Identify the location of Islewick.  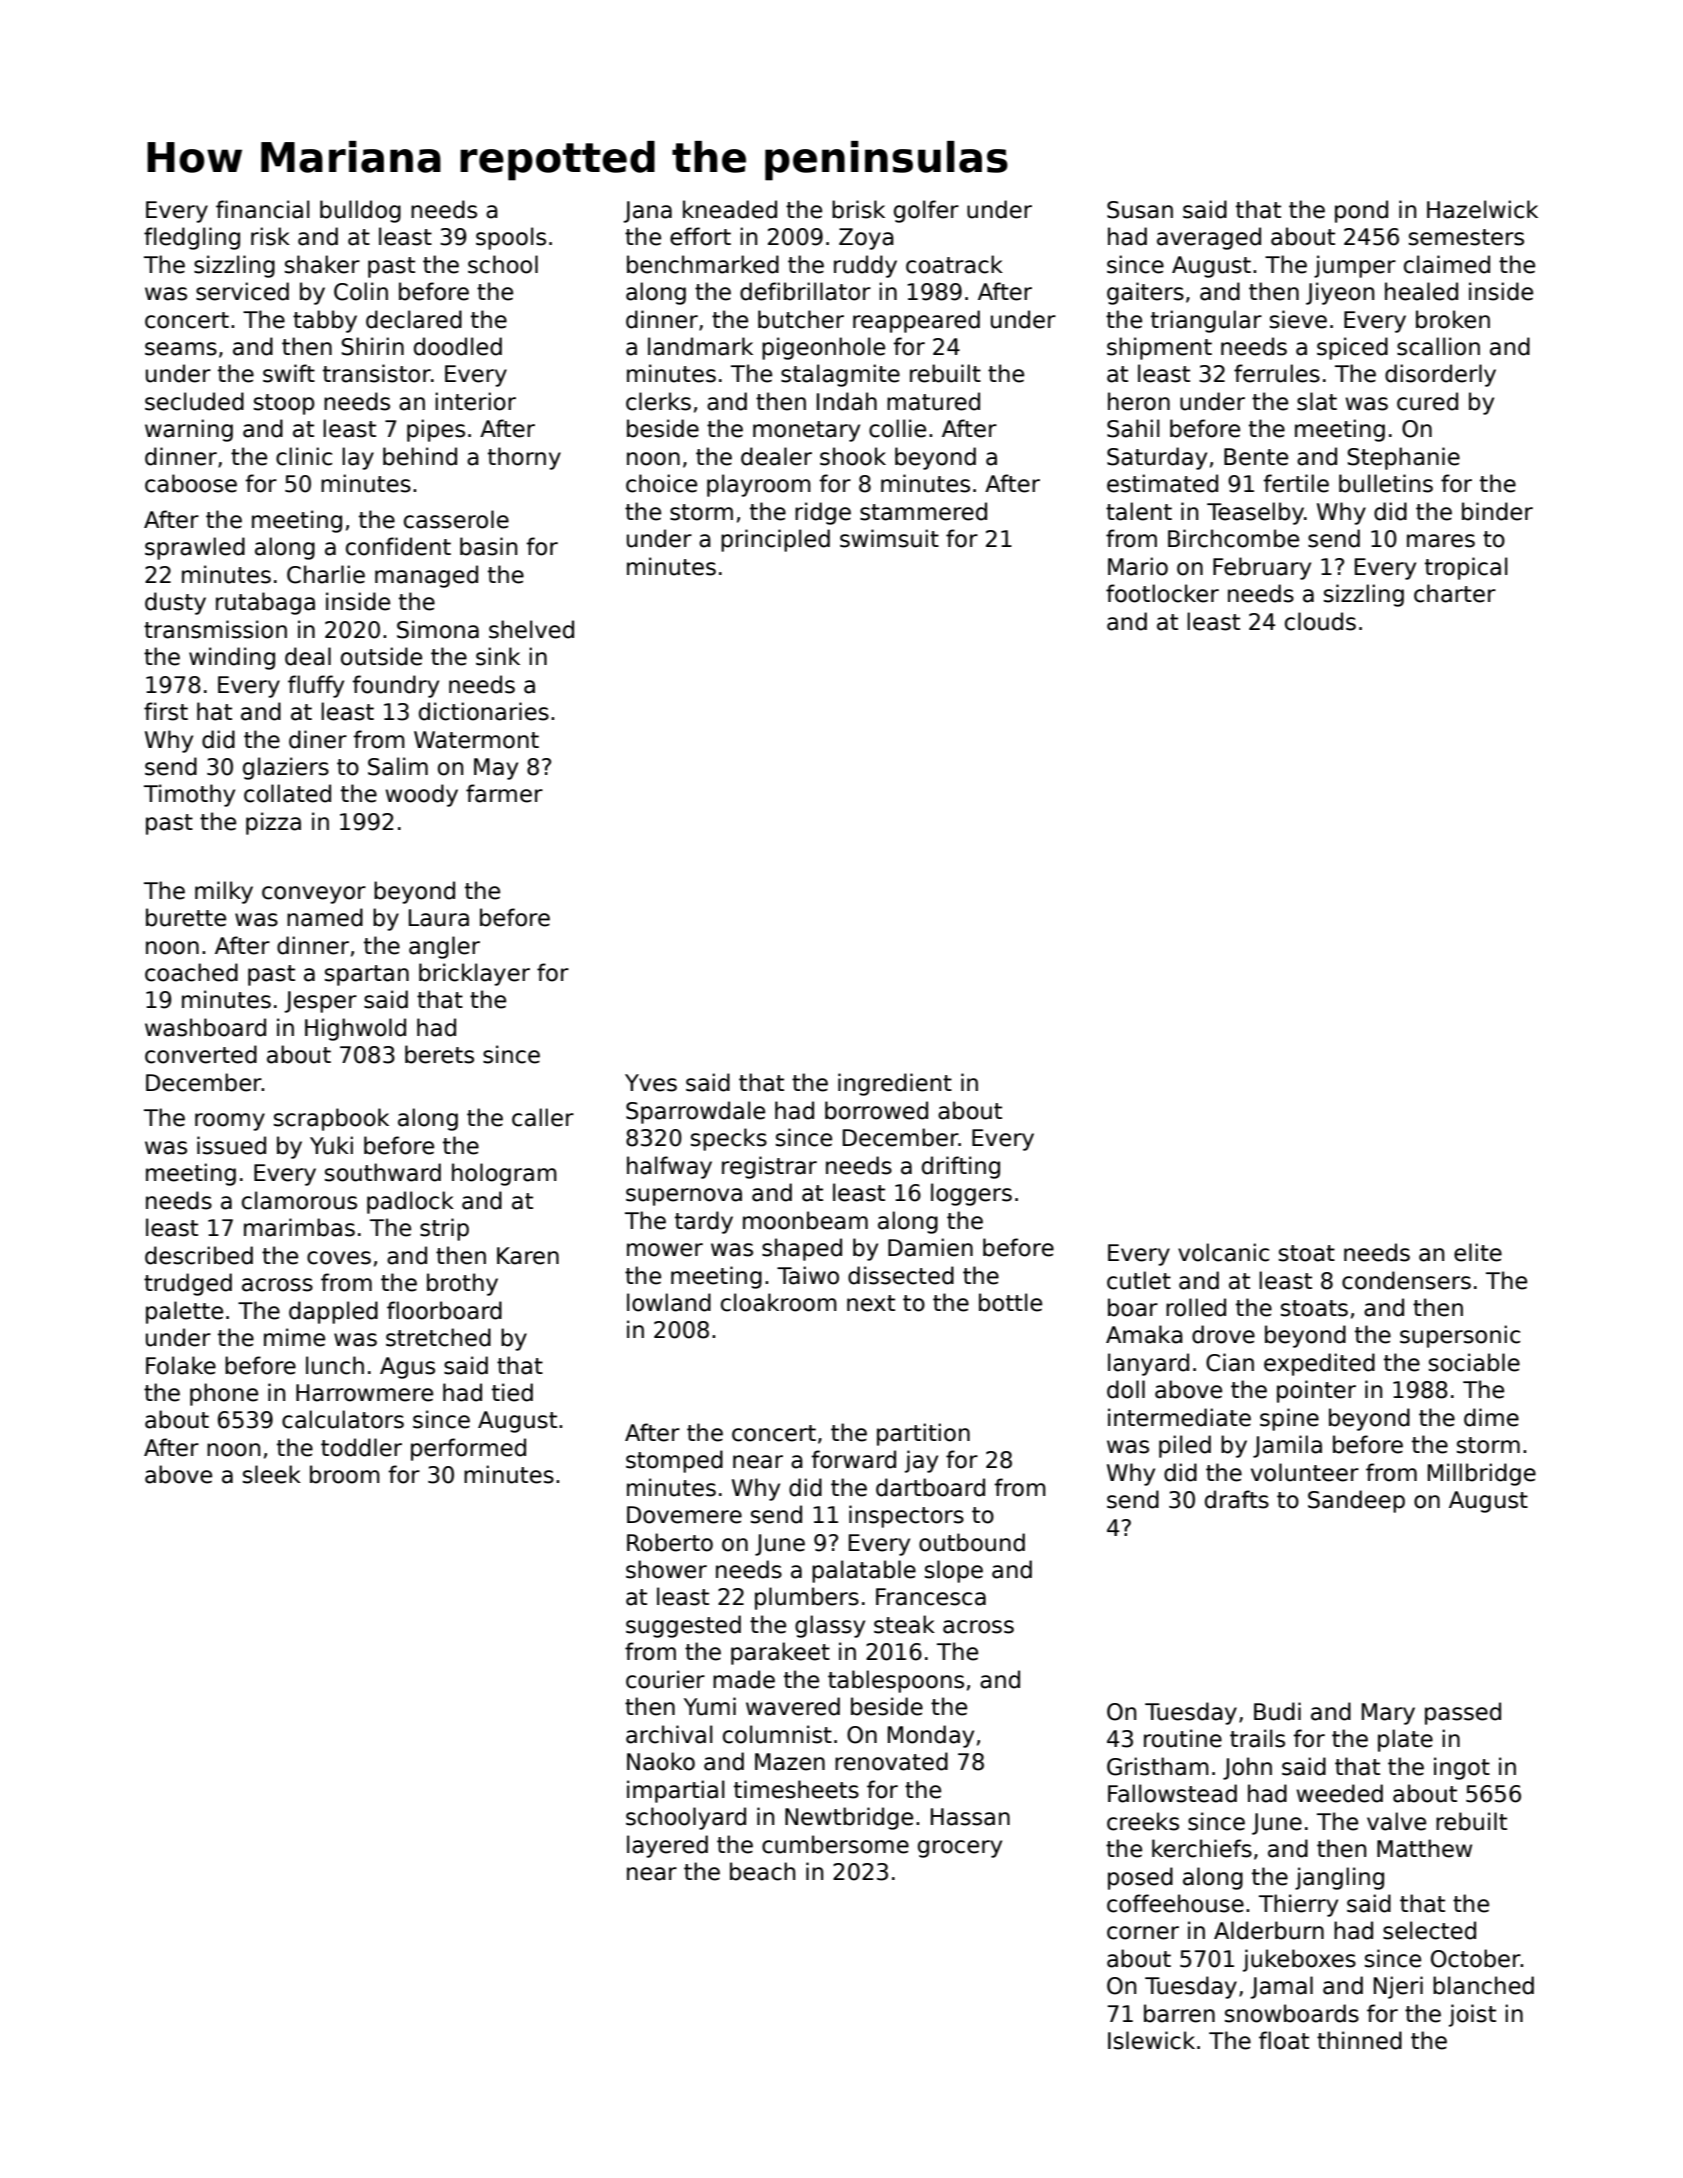
(1151, 2040).
